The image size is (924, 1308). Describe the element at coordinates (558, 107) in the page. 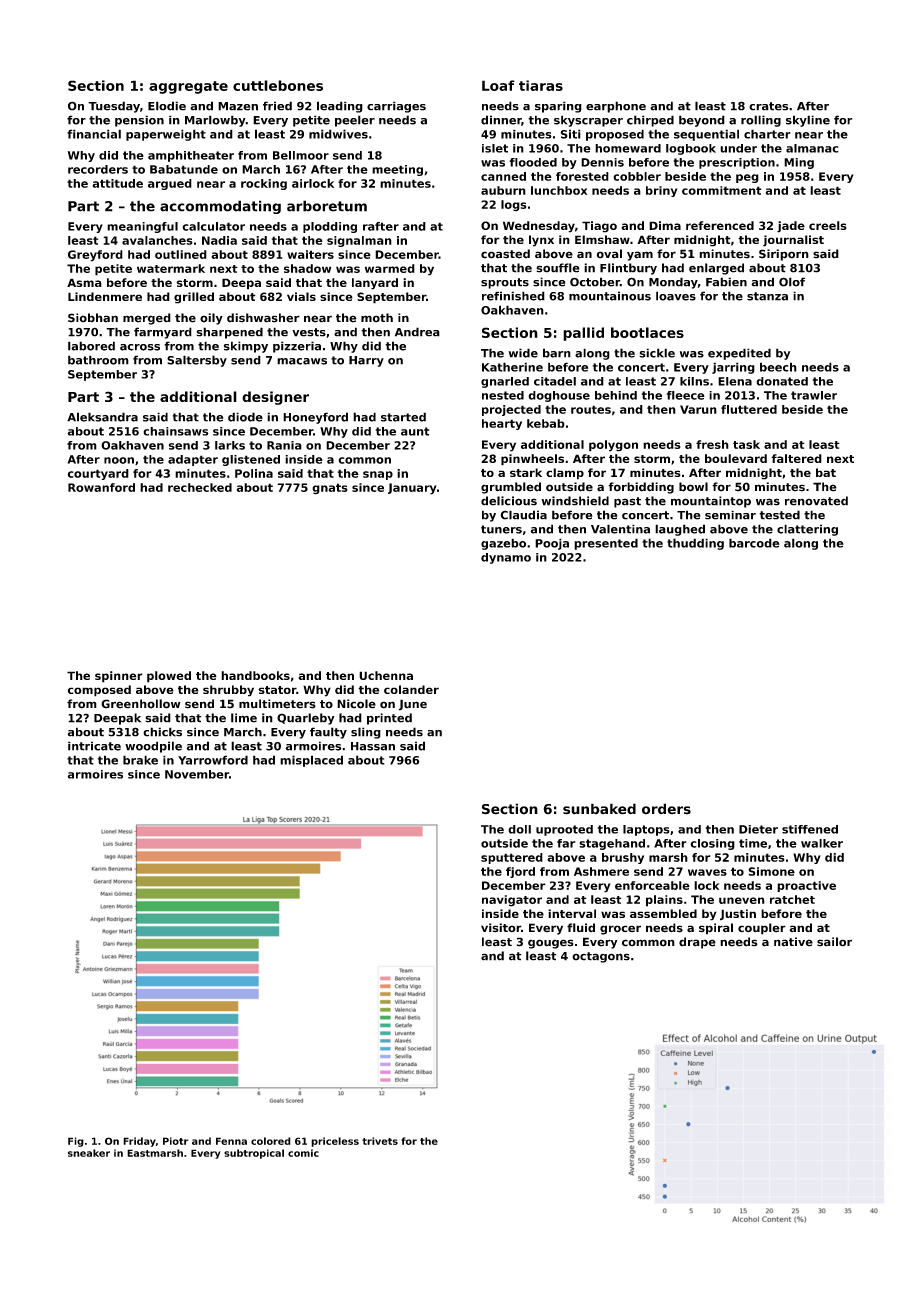

I see `sparing` at that location.
